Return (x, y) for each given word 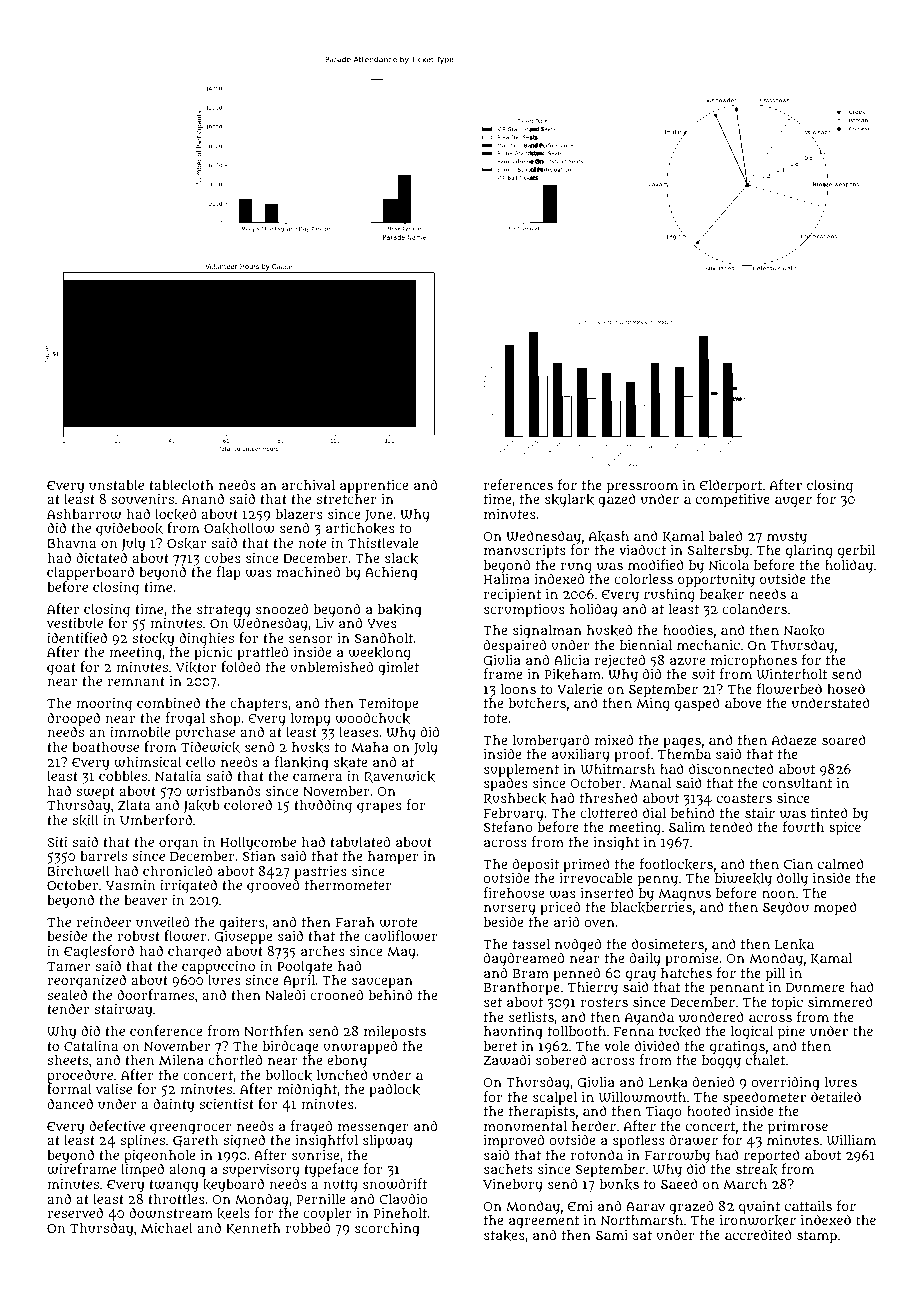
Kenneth (253, 1229)
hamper (393, 858)
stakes (504, 1235)
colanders (754, 608)
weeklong (379, 654)
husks (311, 747)
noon (778, 894)
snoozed (282, 608)
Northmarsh (641, 1220)
